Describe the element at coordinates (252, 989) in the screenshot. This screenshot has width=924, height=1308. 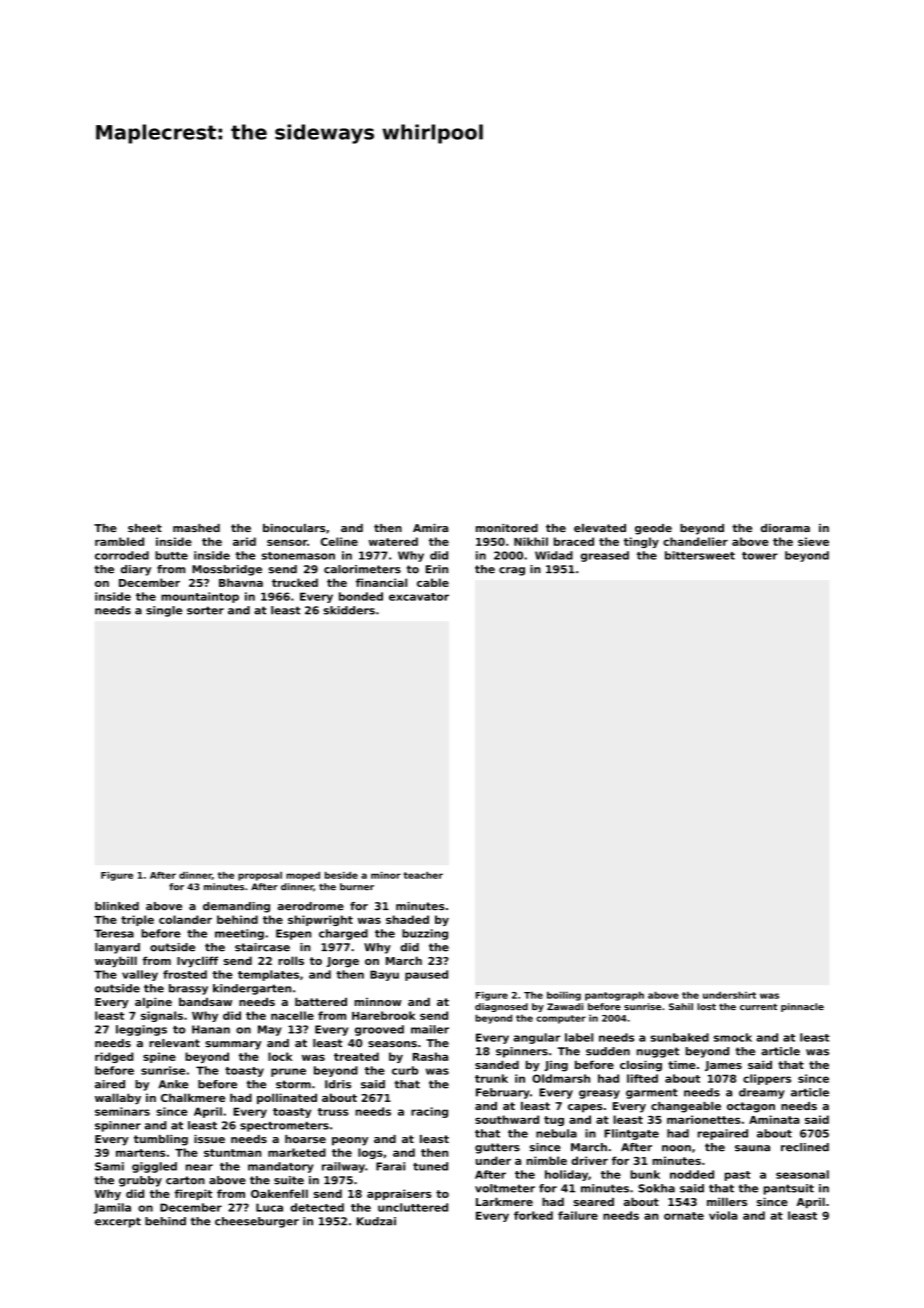
I see `kindergarten` at that location.
